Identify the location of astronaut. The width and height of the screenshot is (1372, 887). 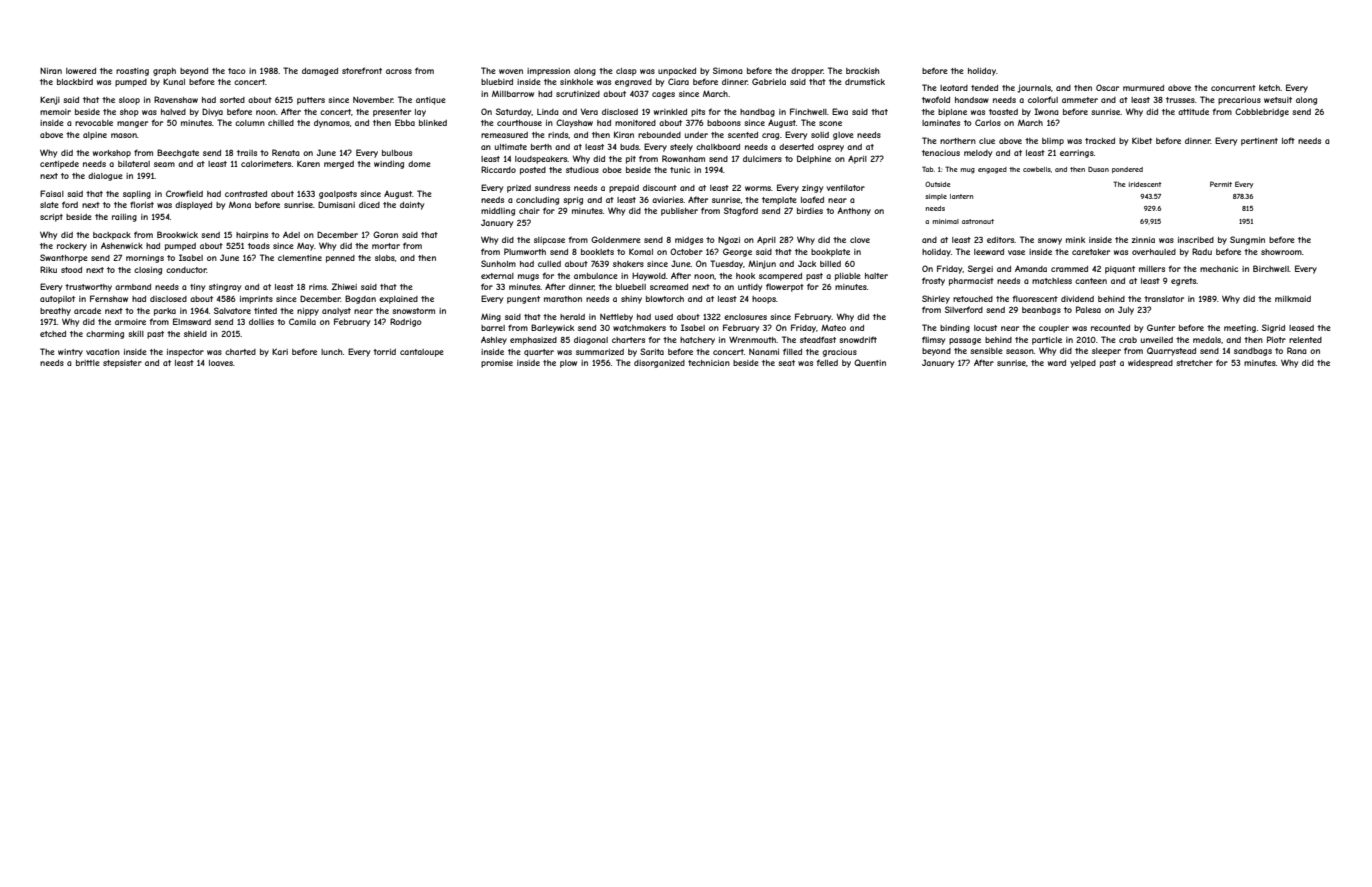
(978, 221).
